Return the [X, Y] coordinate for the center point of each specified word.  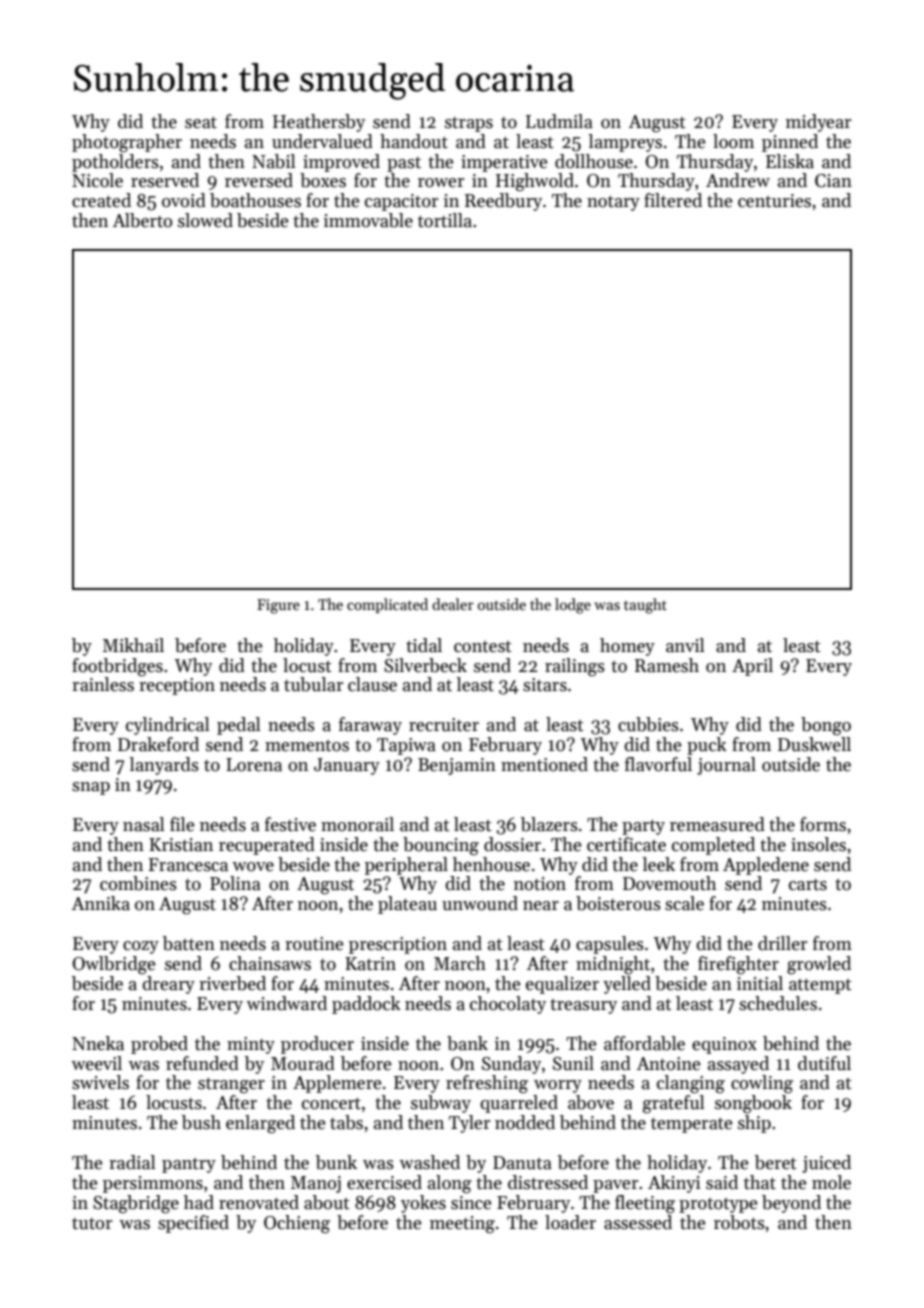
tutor [92, 1223]
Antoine [669, 1064]
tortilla [445, 220]
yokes [423, 1204]
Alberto [142, 220]
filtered [673, 200]
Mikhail [133, 645]
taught [645, 606]
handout [414, 141]
